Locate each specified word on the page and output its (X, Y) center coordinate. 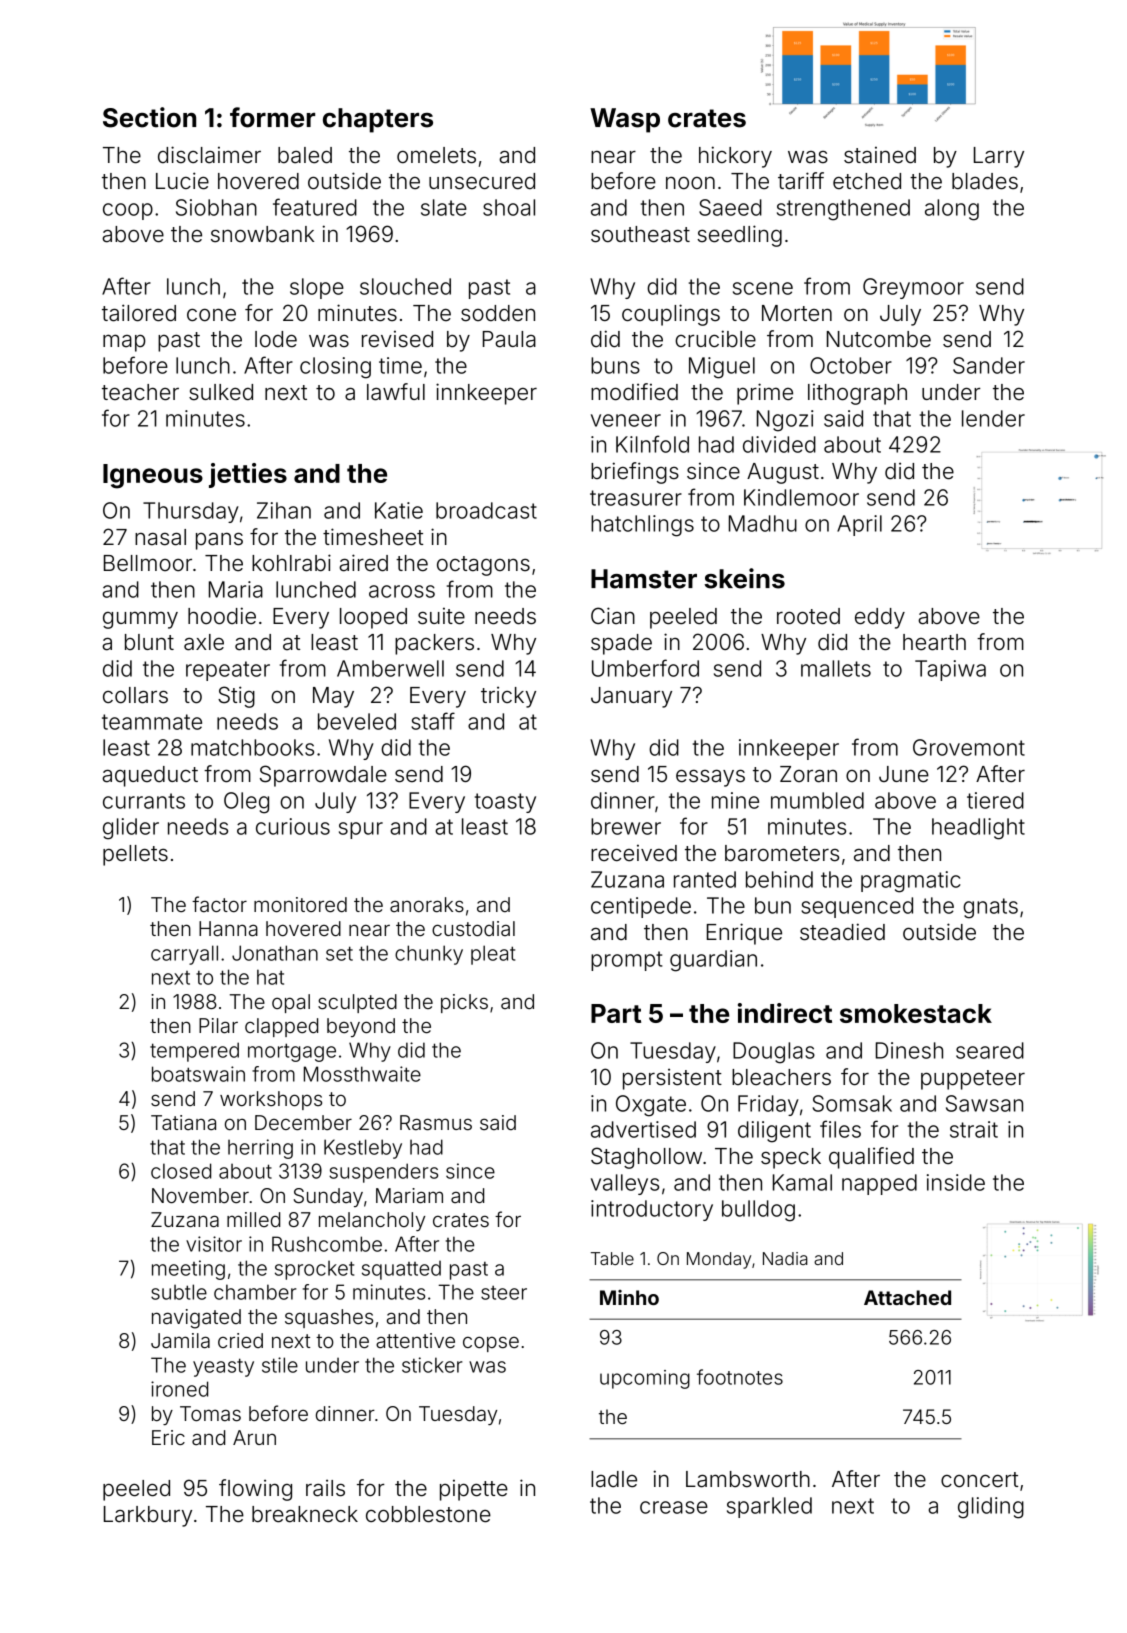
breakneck (305, 1514)
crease (674, 1507)
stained (880, 155)
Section (149, 117)
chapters (378, 120)
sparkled (769, 1507)
